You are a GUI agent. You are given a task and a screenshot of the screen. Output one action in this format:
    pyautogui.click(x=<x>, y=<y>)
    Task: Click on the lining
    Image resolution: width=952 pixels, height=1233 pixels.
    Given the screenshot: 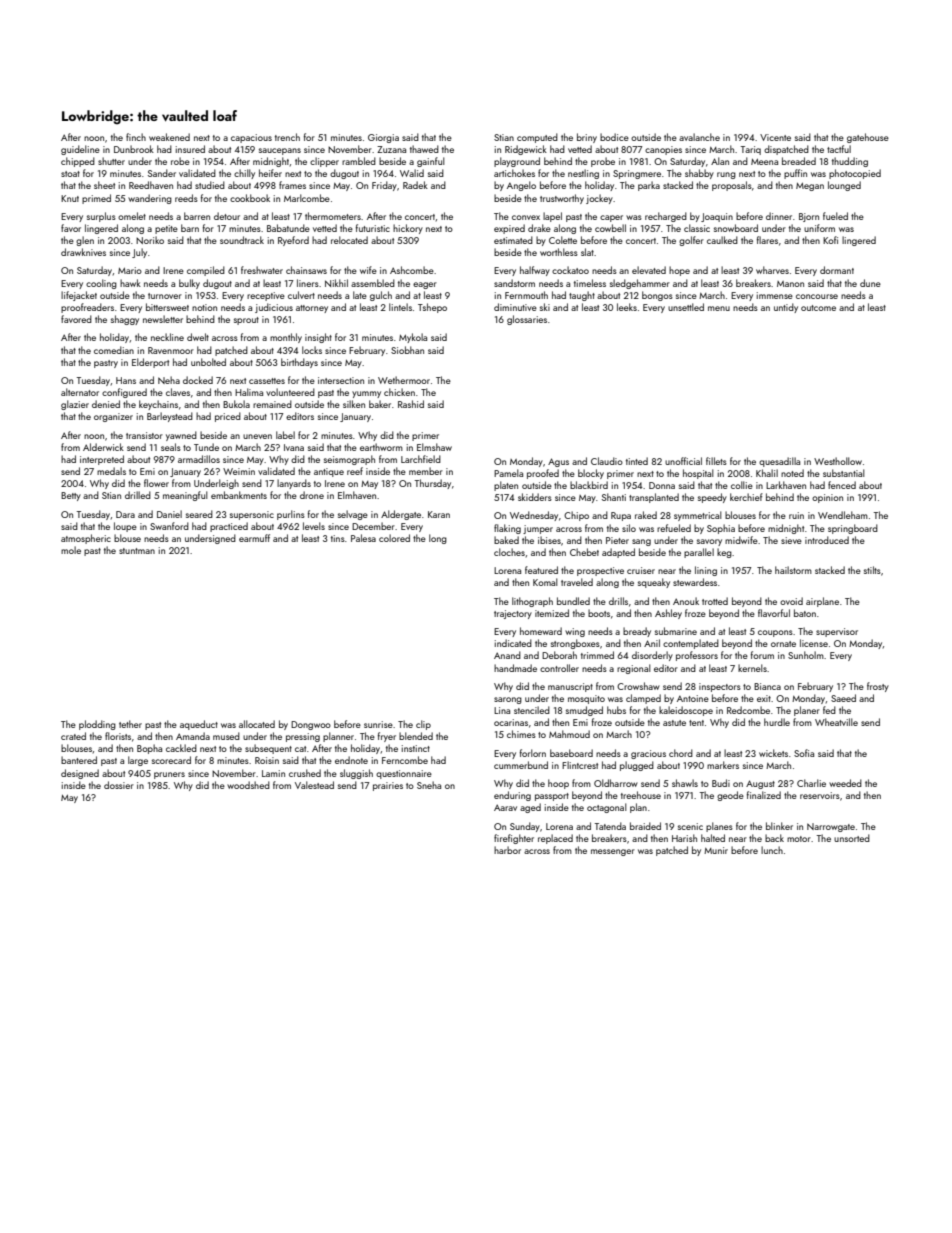 What is the action you would take?
    pyautogui.click(x=706, y=571)
